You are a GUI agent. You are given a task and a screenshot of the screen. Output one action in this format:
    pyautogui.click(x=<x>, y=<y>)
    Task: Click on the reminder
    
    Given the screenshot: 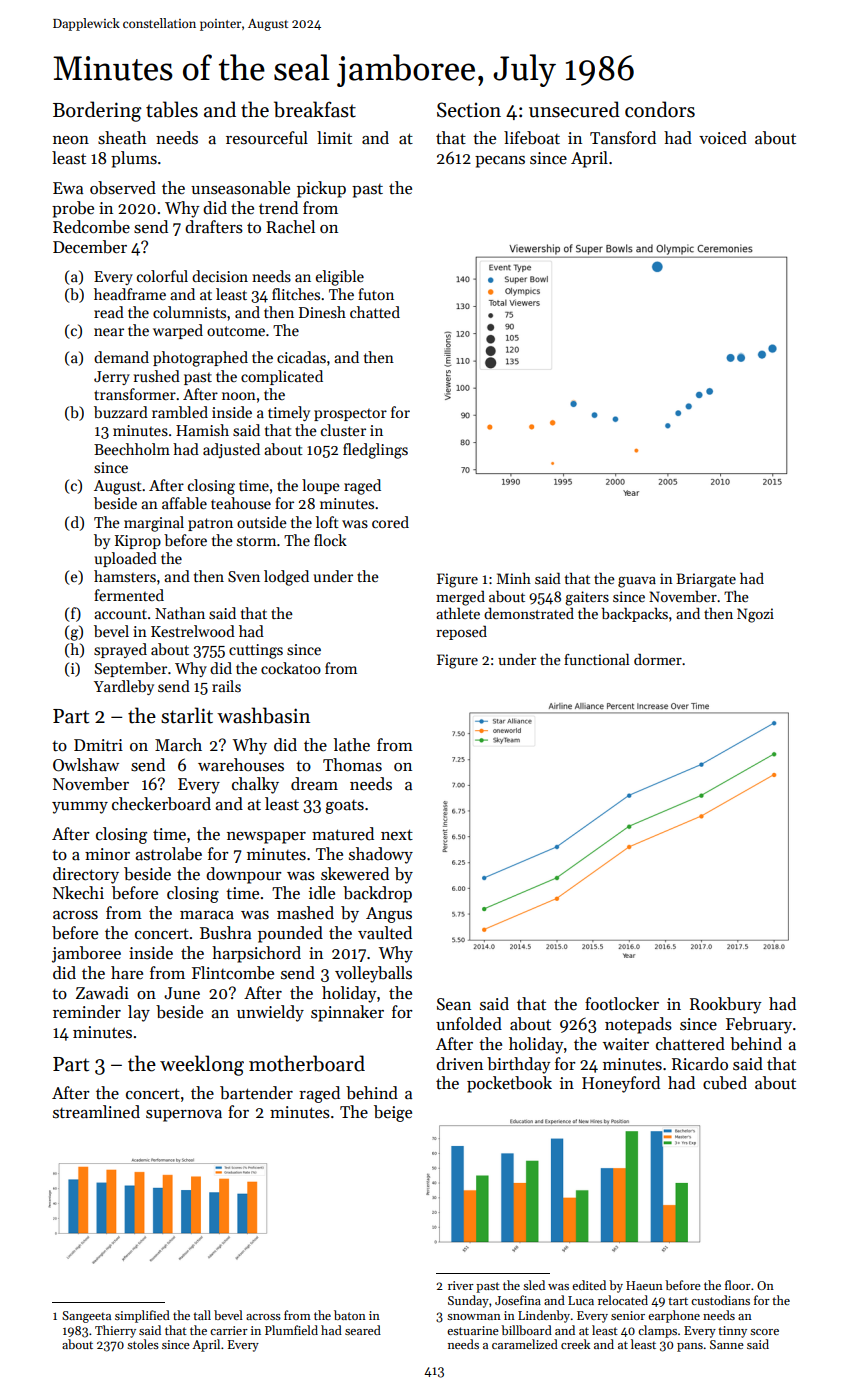 What is the action you would take?
    pyautogui.click(x=87, y=1012)
